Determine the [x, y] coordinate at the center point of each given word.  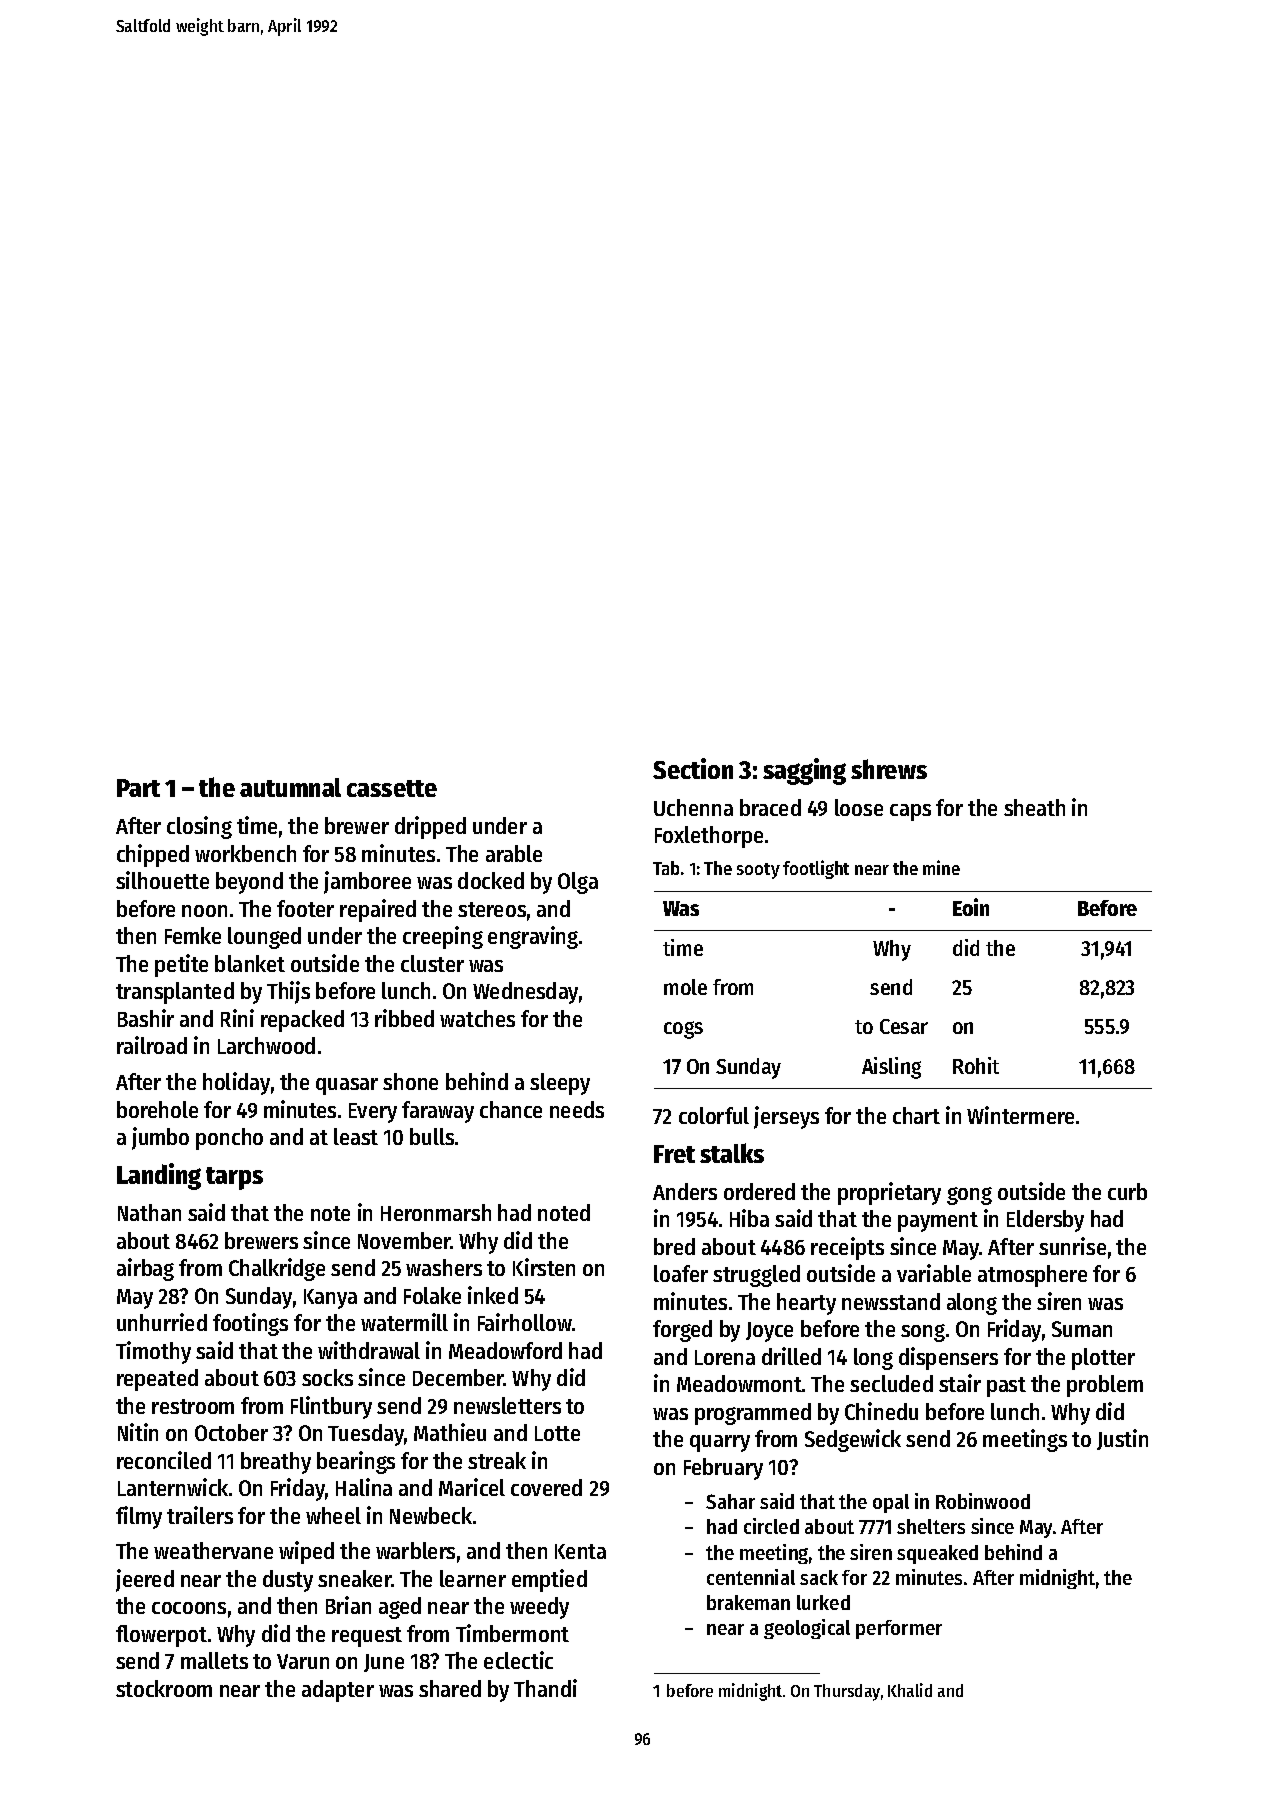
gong [969, 1196]
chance [511, 1109]
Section [693, 768]
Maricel [472, 1487]
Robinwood [983, 1501]
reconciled [164, 1460]
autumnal [290, 787]
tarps [234, 1178]
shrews [889, 769]
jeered [145, 1580]
